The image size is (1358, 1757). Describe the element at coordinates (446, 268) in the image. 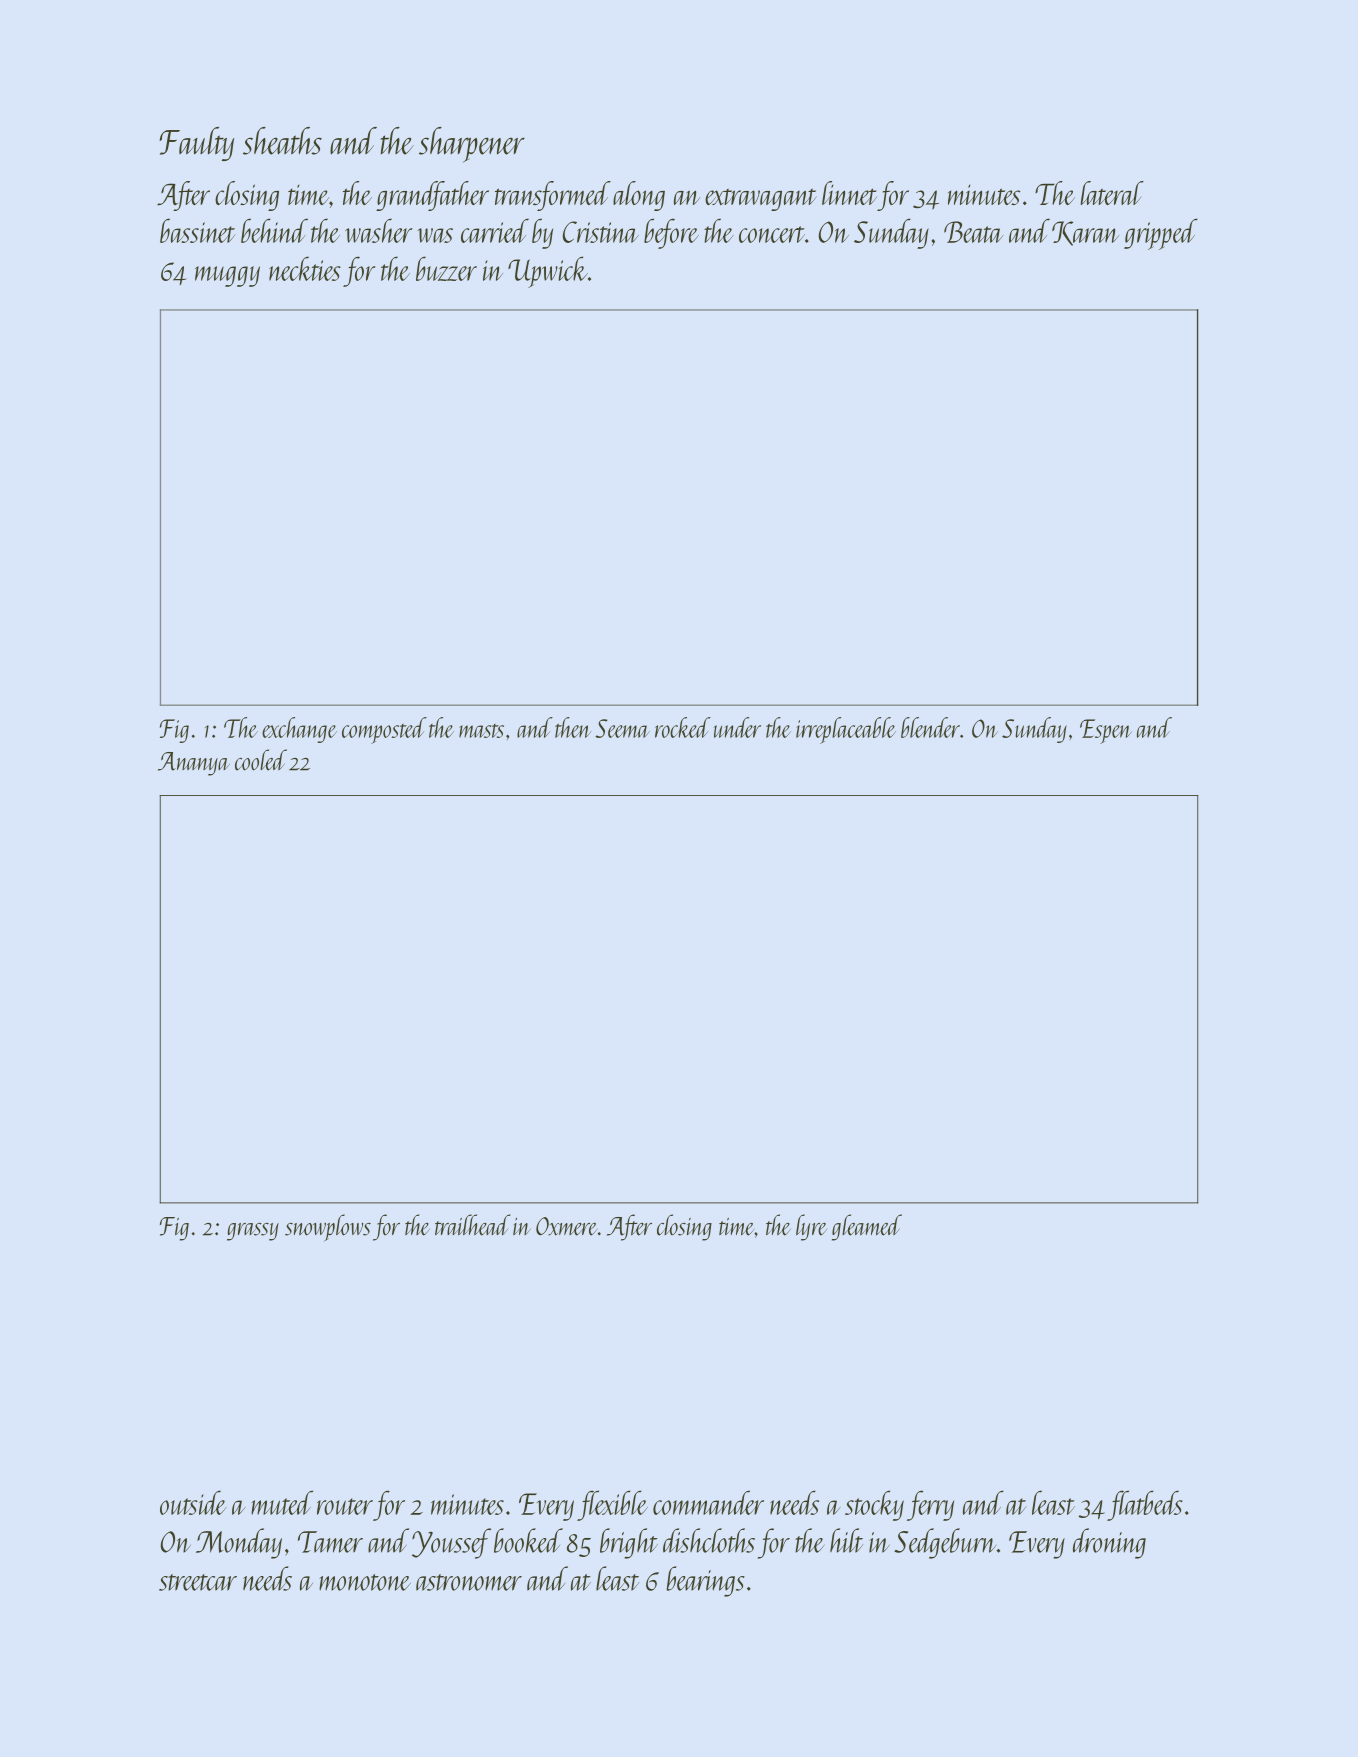

I see `buzzer` at that location.
